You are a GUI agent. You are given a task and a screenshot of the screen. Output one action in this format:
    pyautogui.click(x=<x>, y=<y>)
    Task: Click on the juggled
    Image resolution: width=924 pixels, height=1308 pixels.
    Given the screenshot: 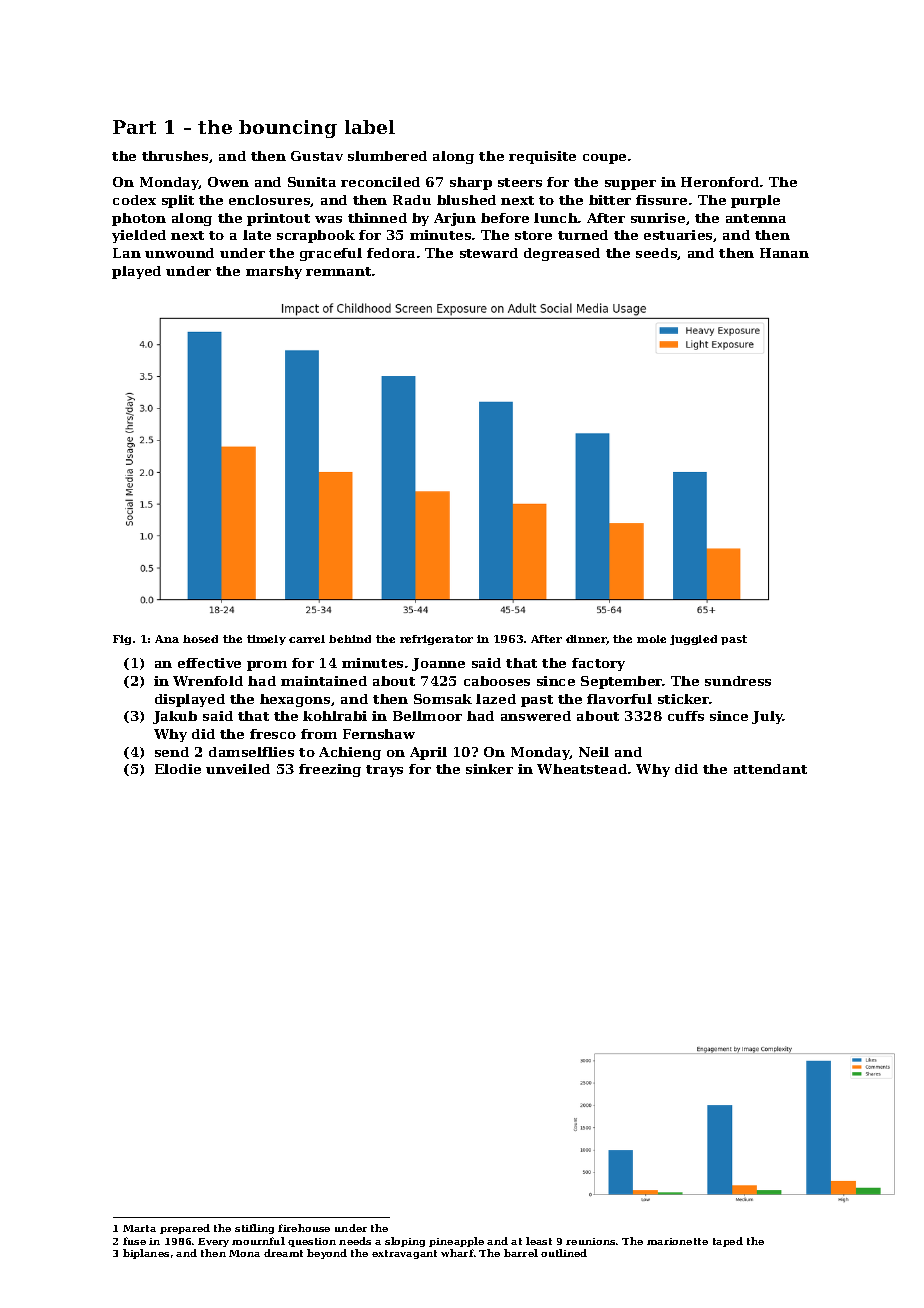 What is the action you would take?
    pyautogui.click(x=693, y=640)
